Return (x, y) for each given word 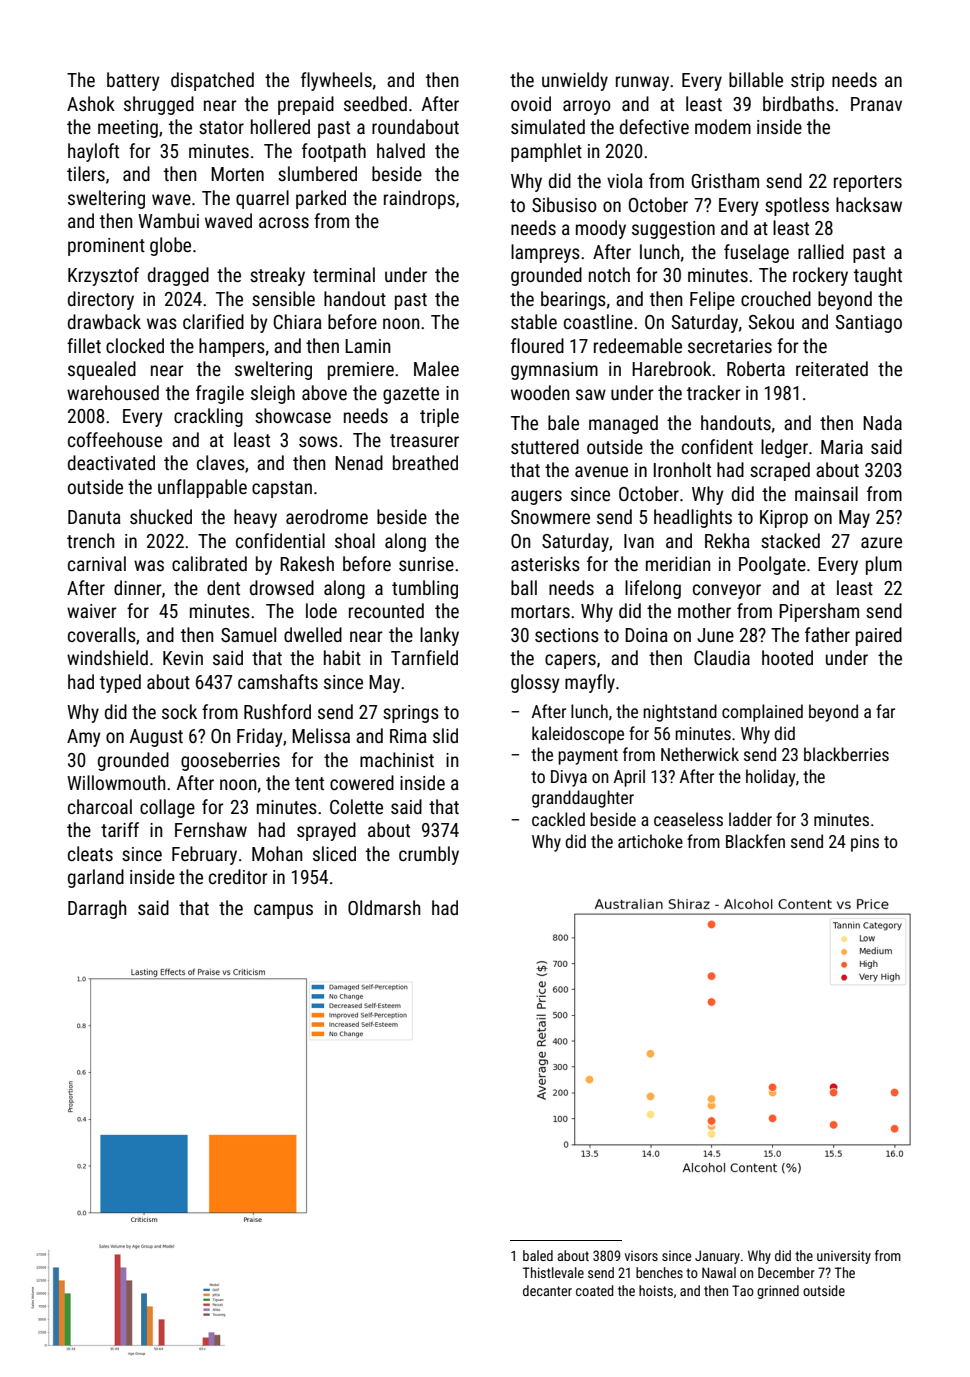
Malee (436, 368)
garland (96, 878)
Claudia (722, 657)
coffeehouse (115, 439)
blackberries (846, 754)
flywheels (336, 81)
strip (807, 82)
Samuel (248, 634)
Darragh (97, 909)
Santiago (869, 324)
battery (133, 81)
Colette (356, 806)
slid (445, 735)
